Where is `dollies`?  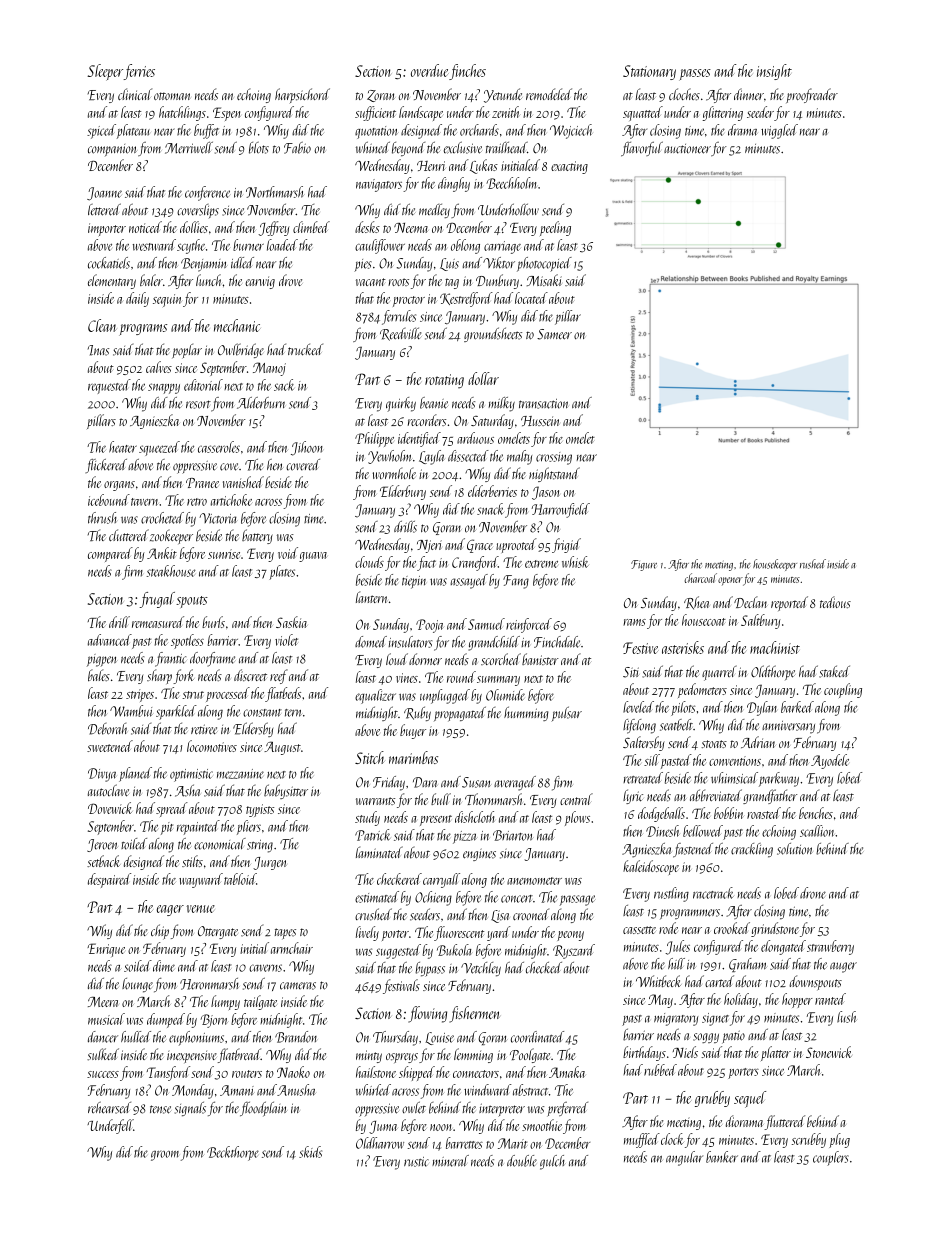
dollies is located at coordinates (194, 227).
